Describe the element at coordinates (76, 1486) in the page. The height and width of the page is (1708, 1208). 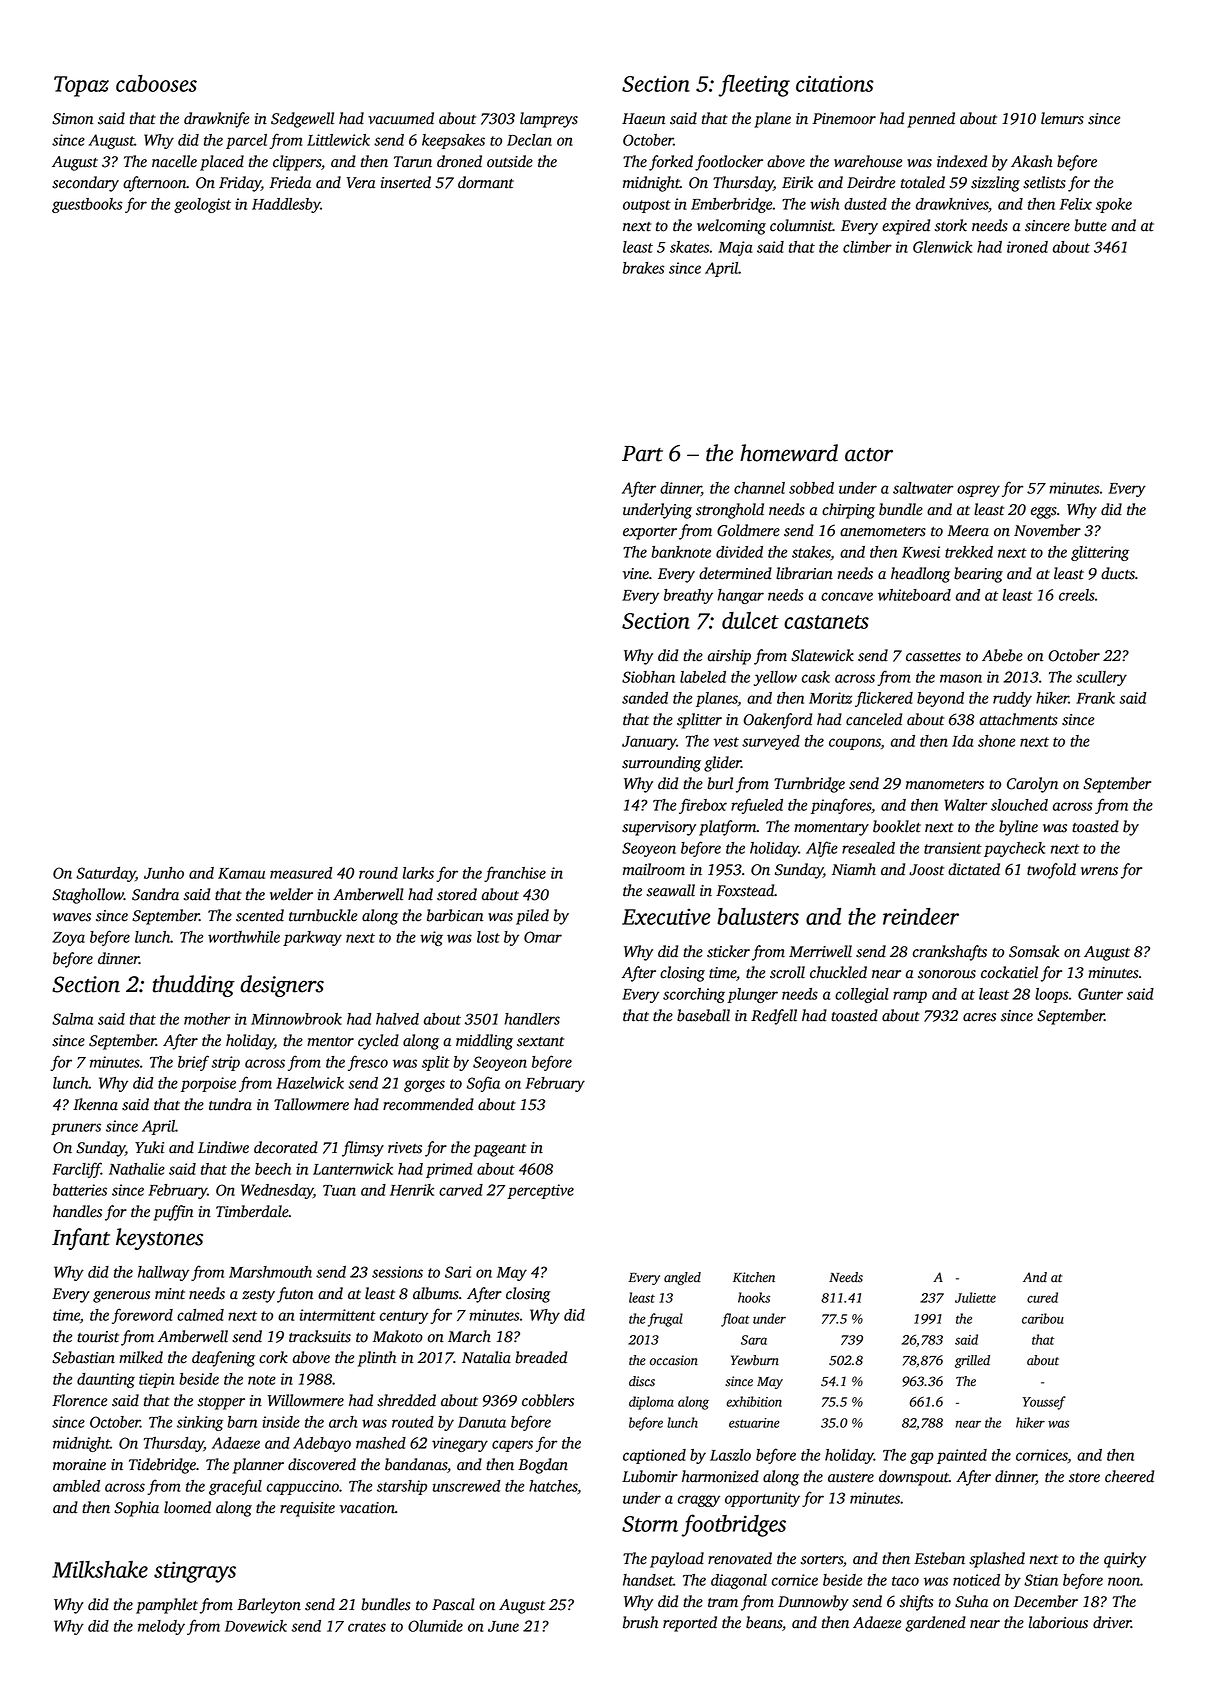
I see `ambled` at that location.
